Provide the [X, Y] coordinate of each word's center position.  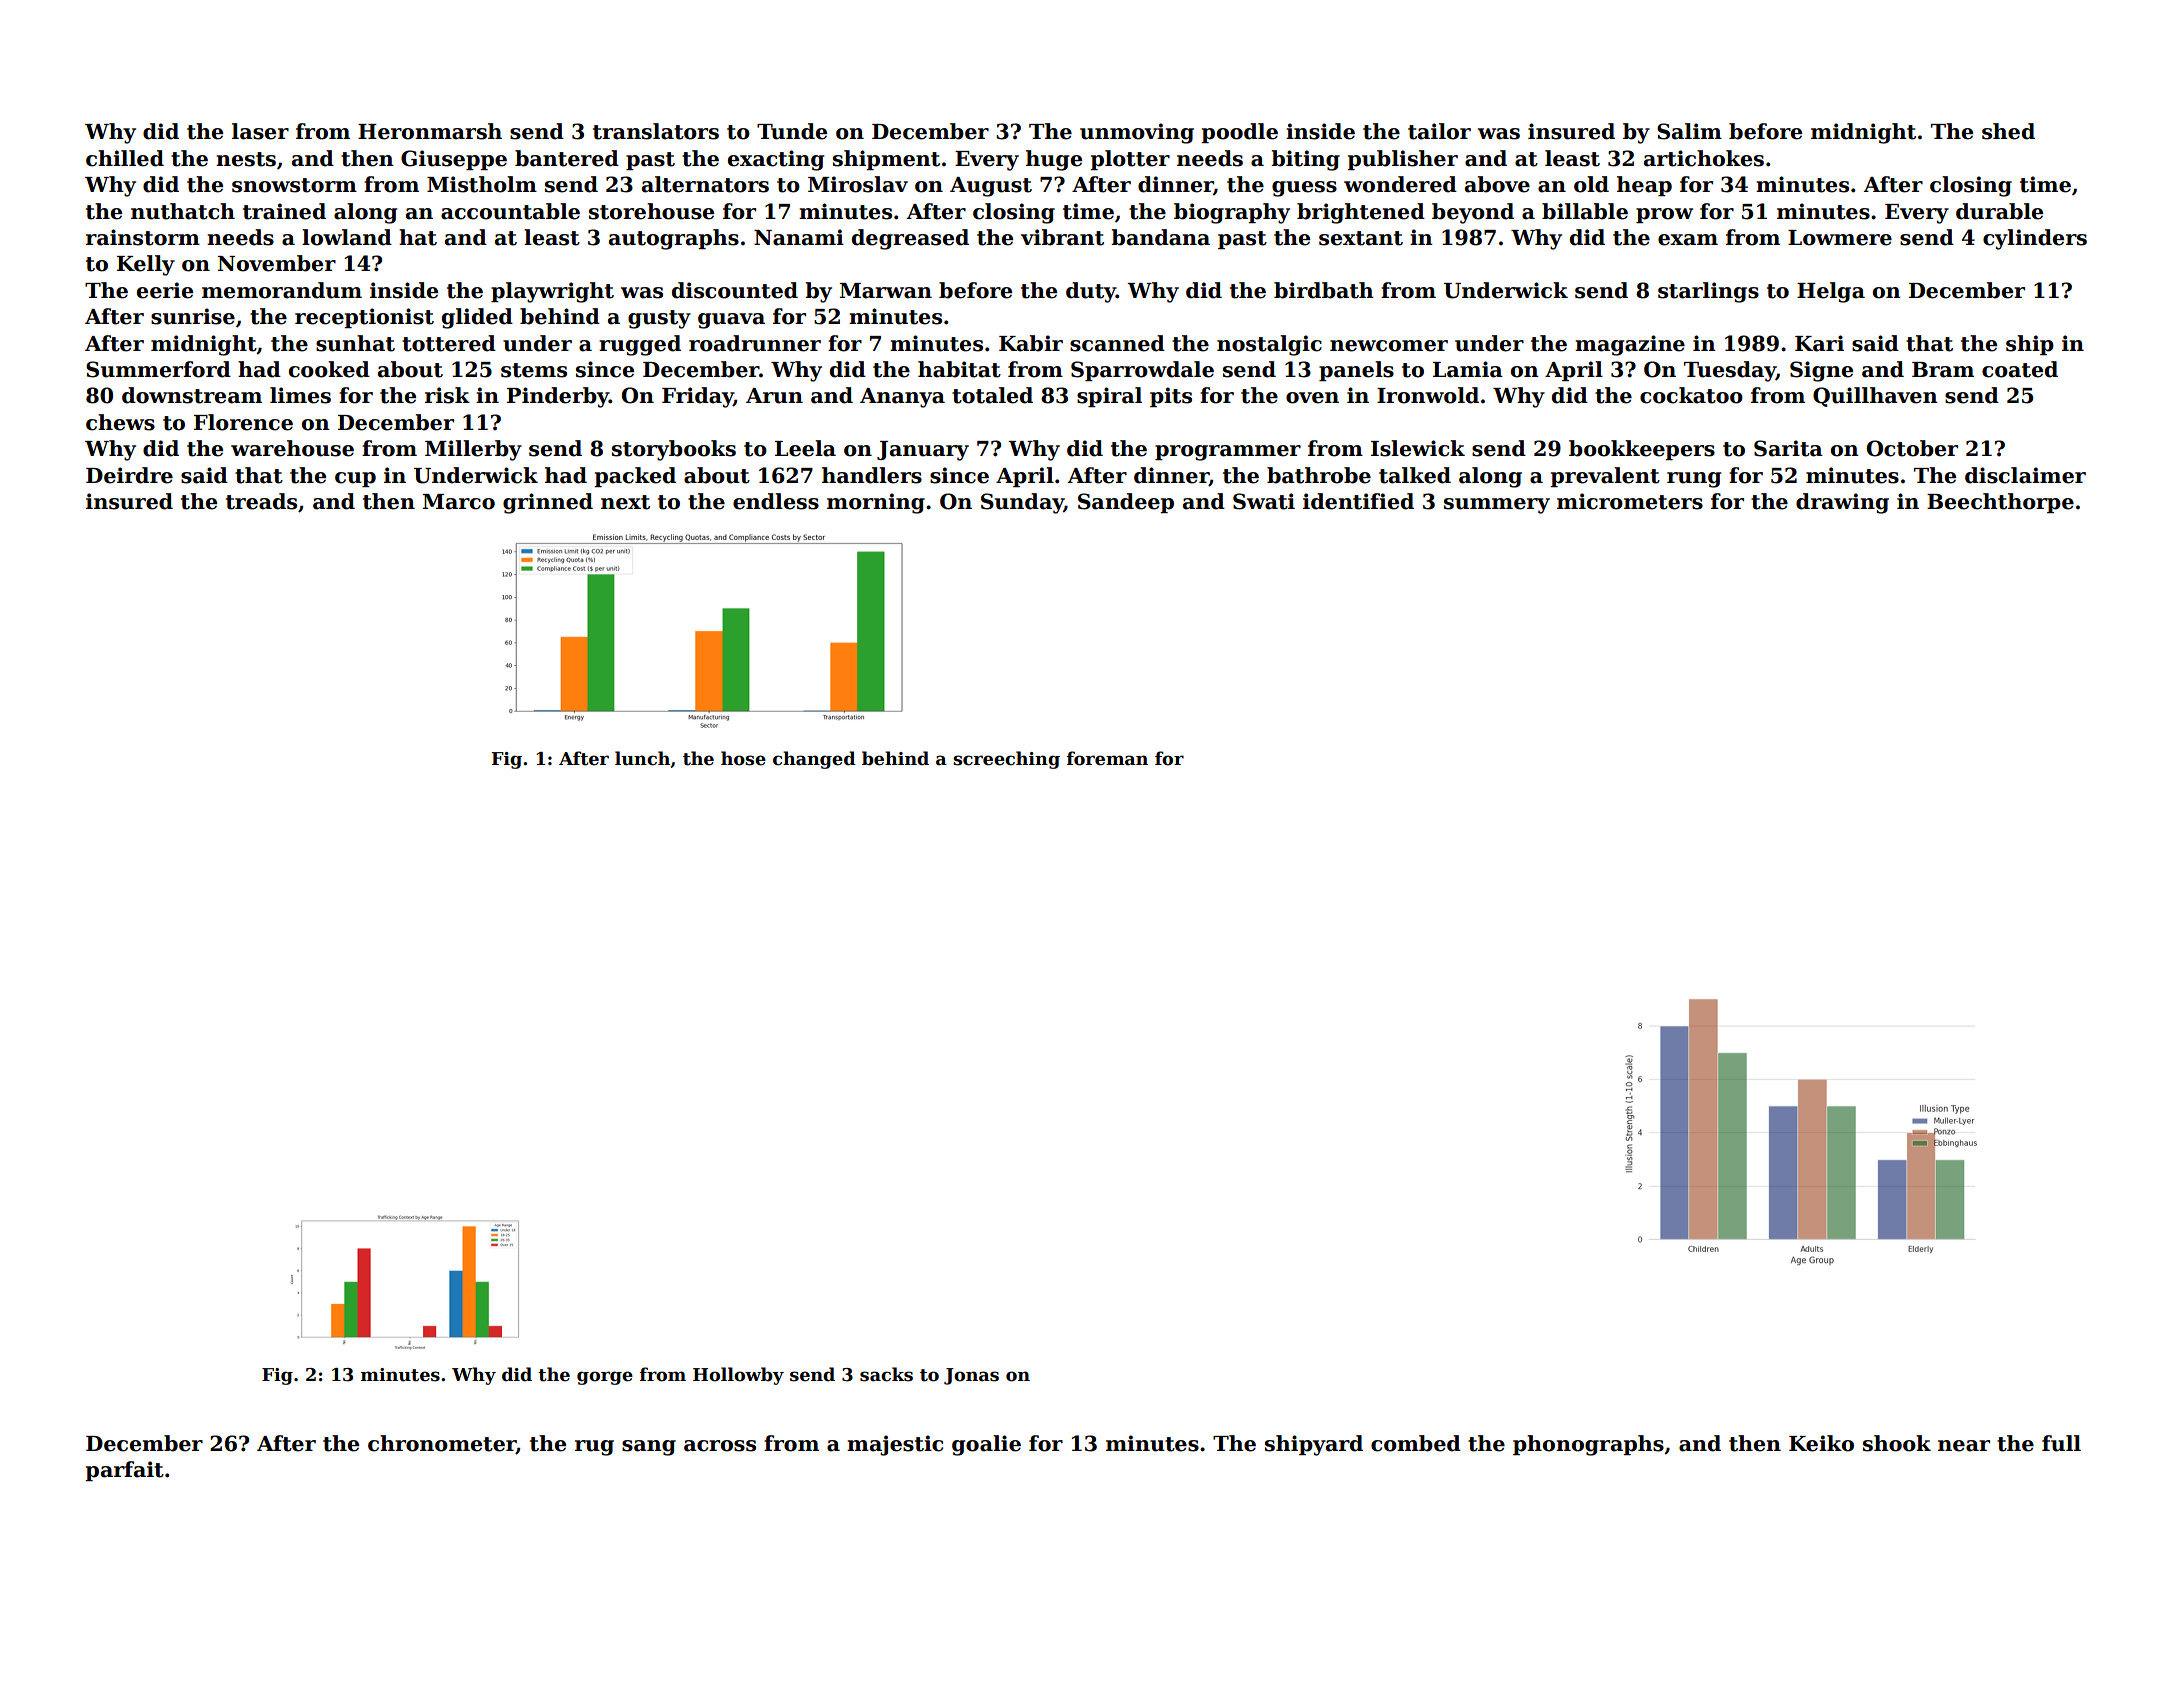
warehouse [292, 448]
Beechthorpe [2000, 503]
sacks [886, 1374]
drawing [1842, 503]
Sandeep [1126, 503]
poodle [1239, 133]
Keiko [1821, 1443]
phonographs [1588, 1445]
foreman [1107, 758]
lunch [642, 758]
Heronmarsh [430, 131]
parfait [124, 1471]
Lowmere [1840, 238]
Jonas [971, 1376]
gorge [605, 1378]
